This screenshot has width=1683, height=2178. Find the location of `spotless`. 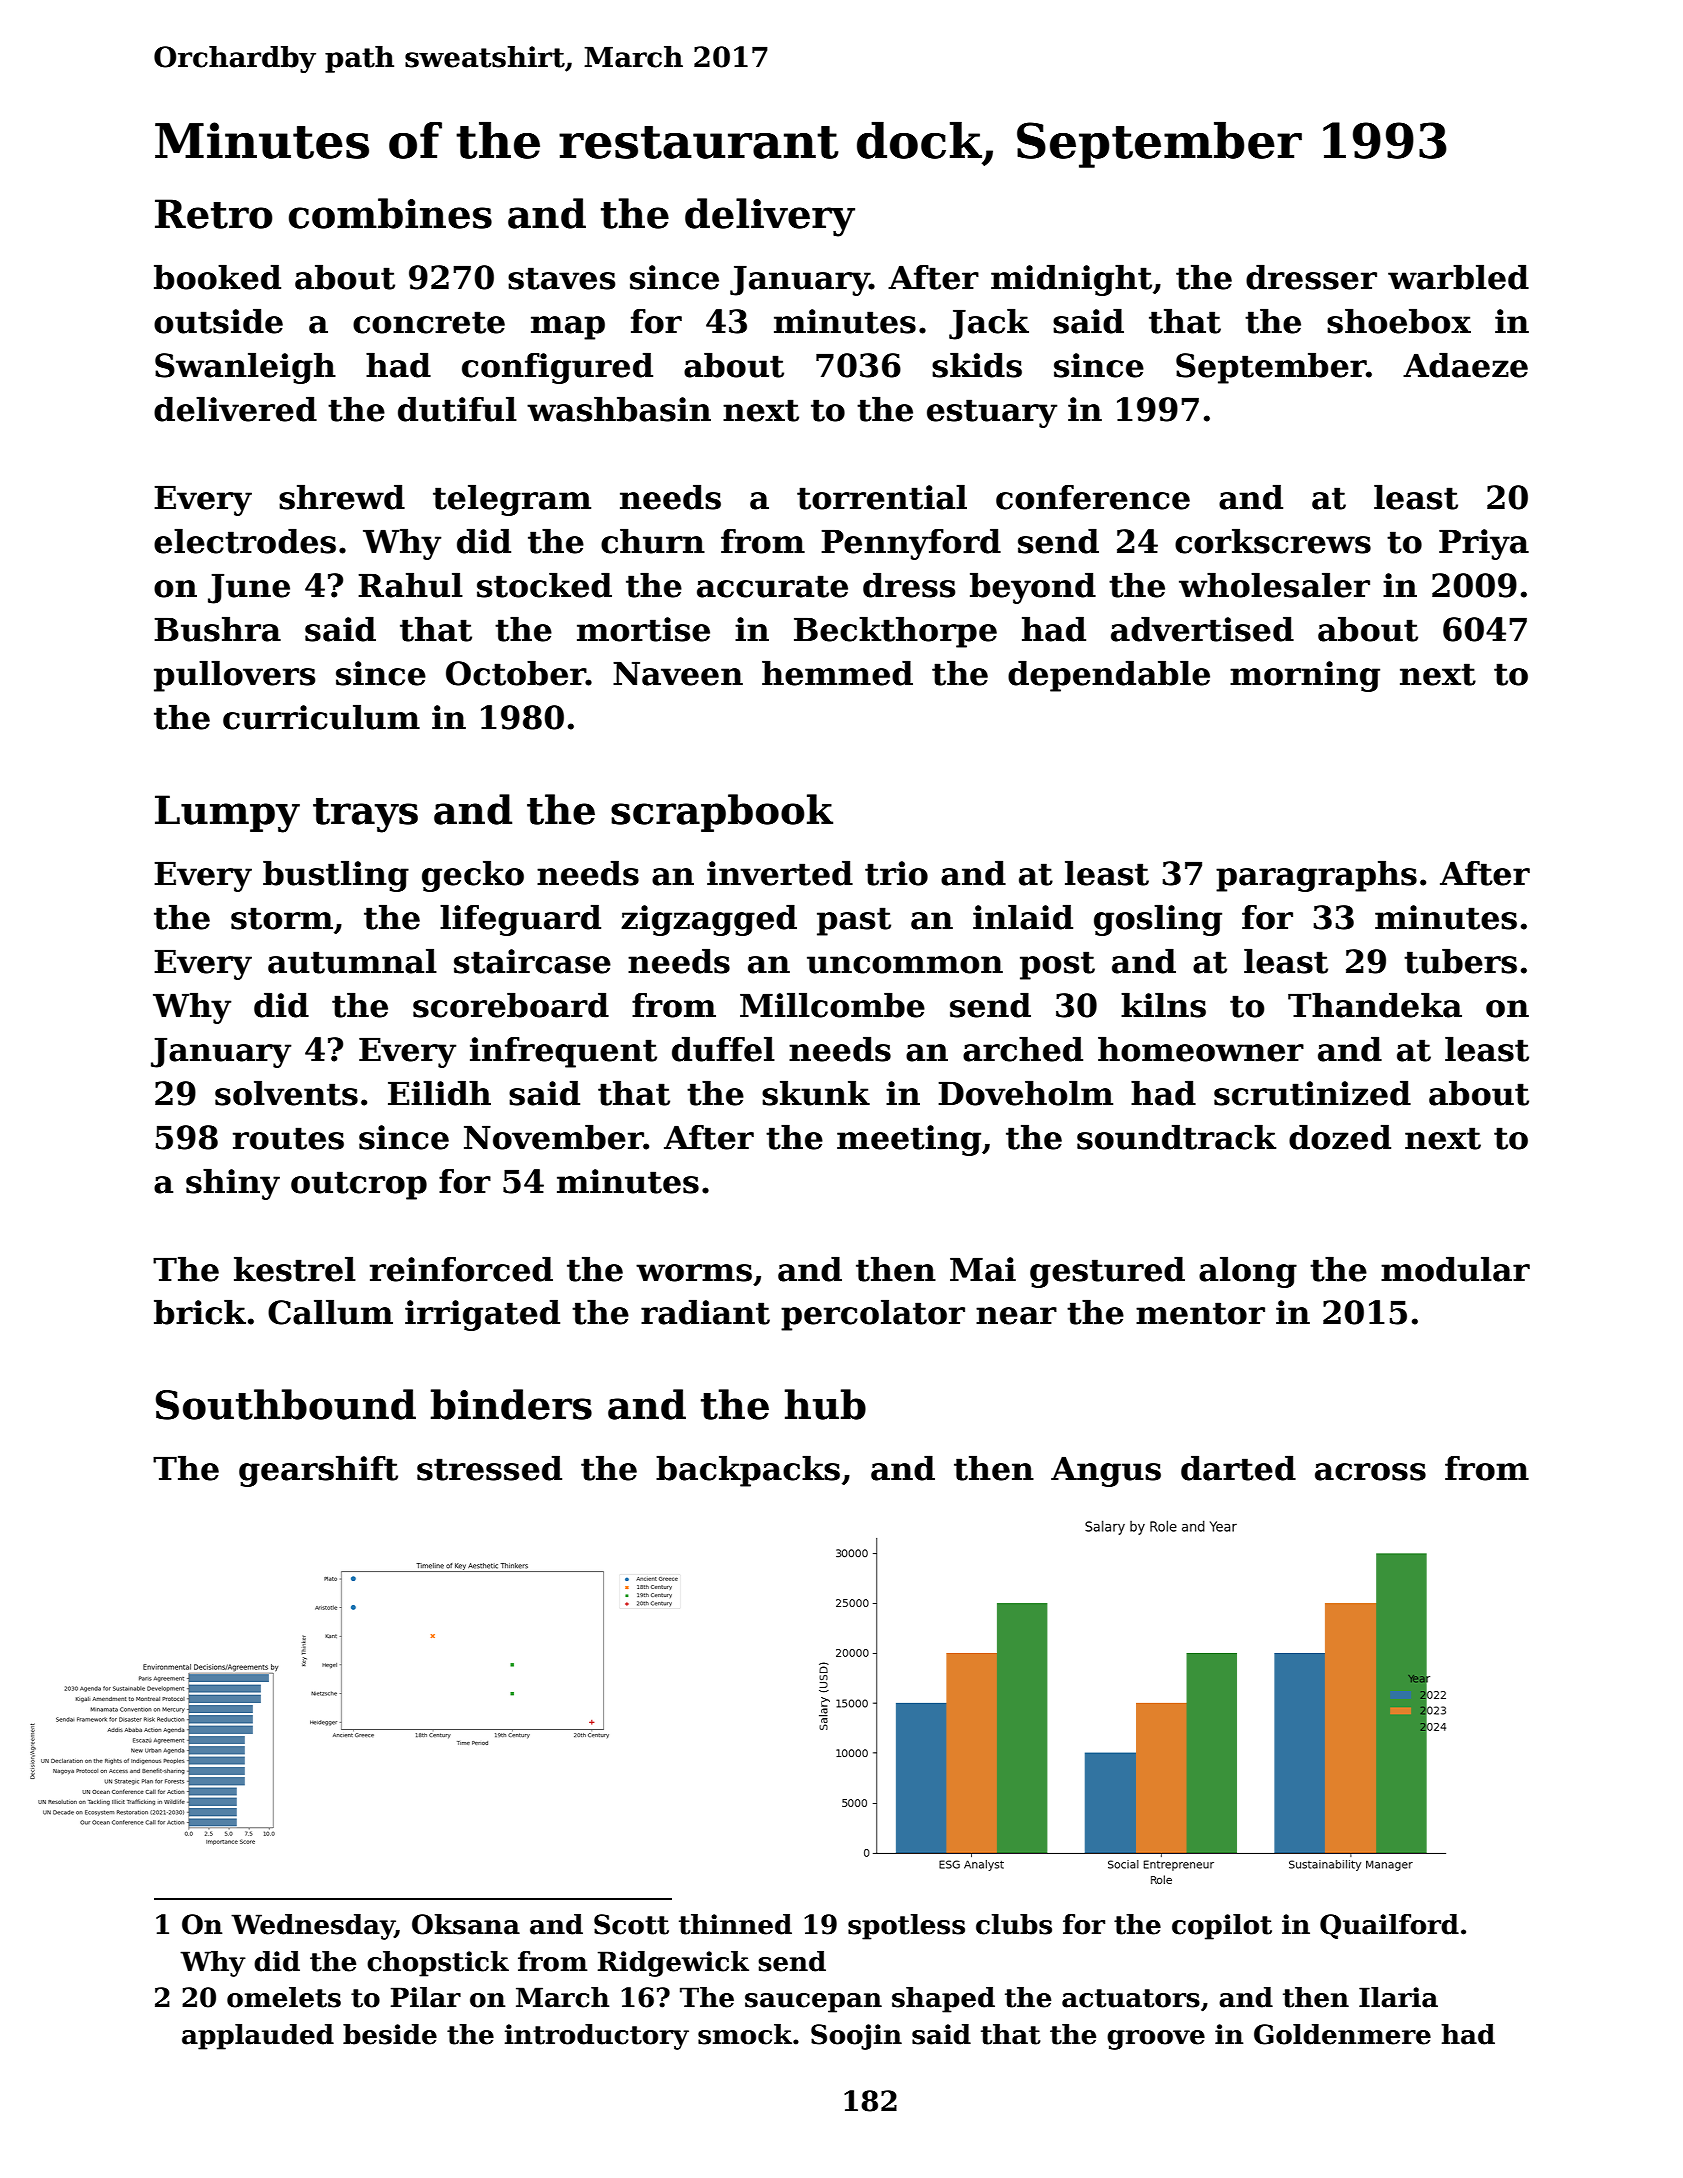

spotless is located at coordinates (906, 1927).
